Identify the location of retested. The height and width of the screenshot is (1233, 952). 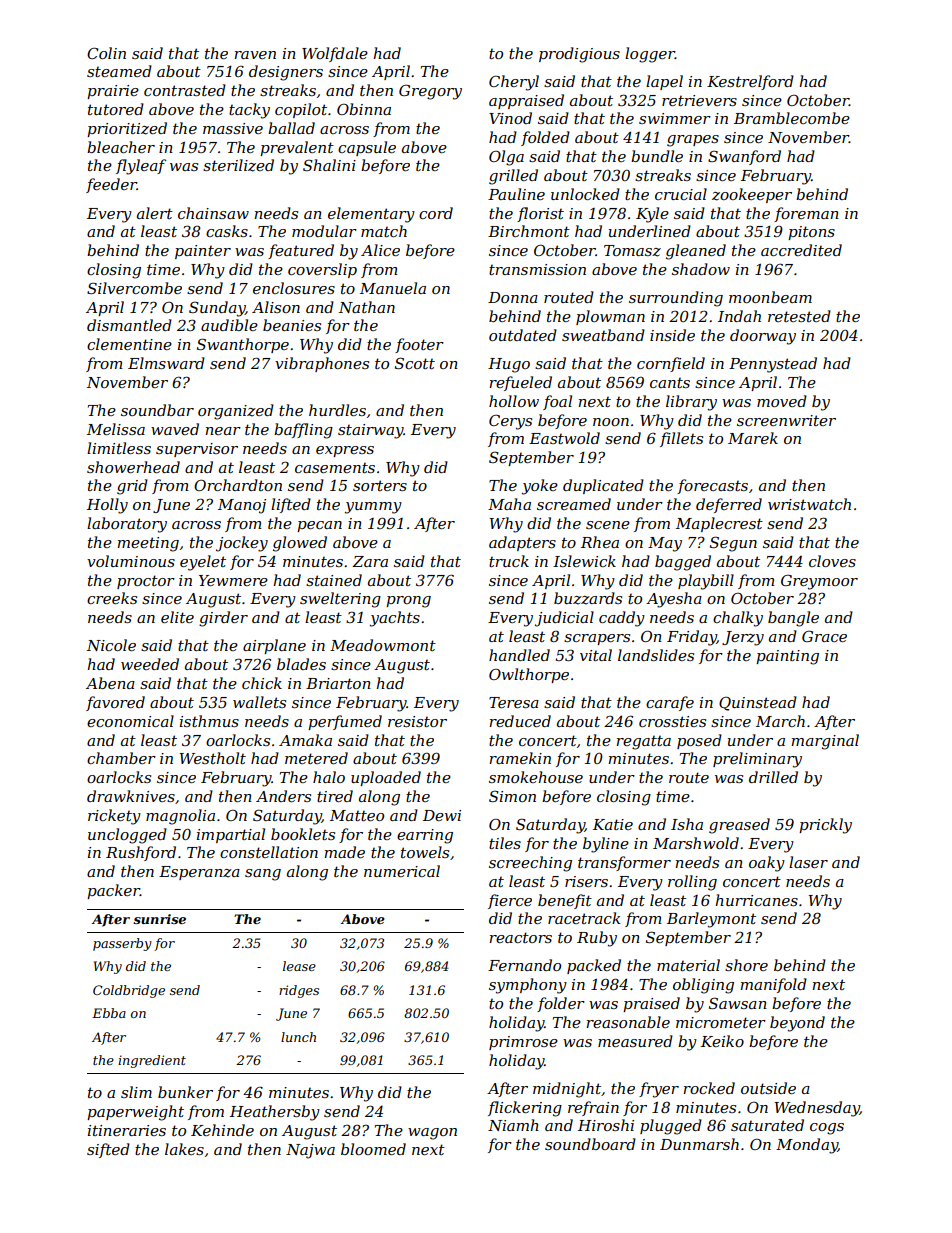
(799, 316).
